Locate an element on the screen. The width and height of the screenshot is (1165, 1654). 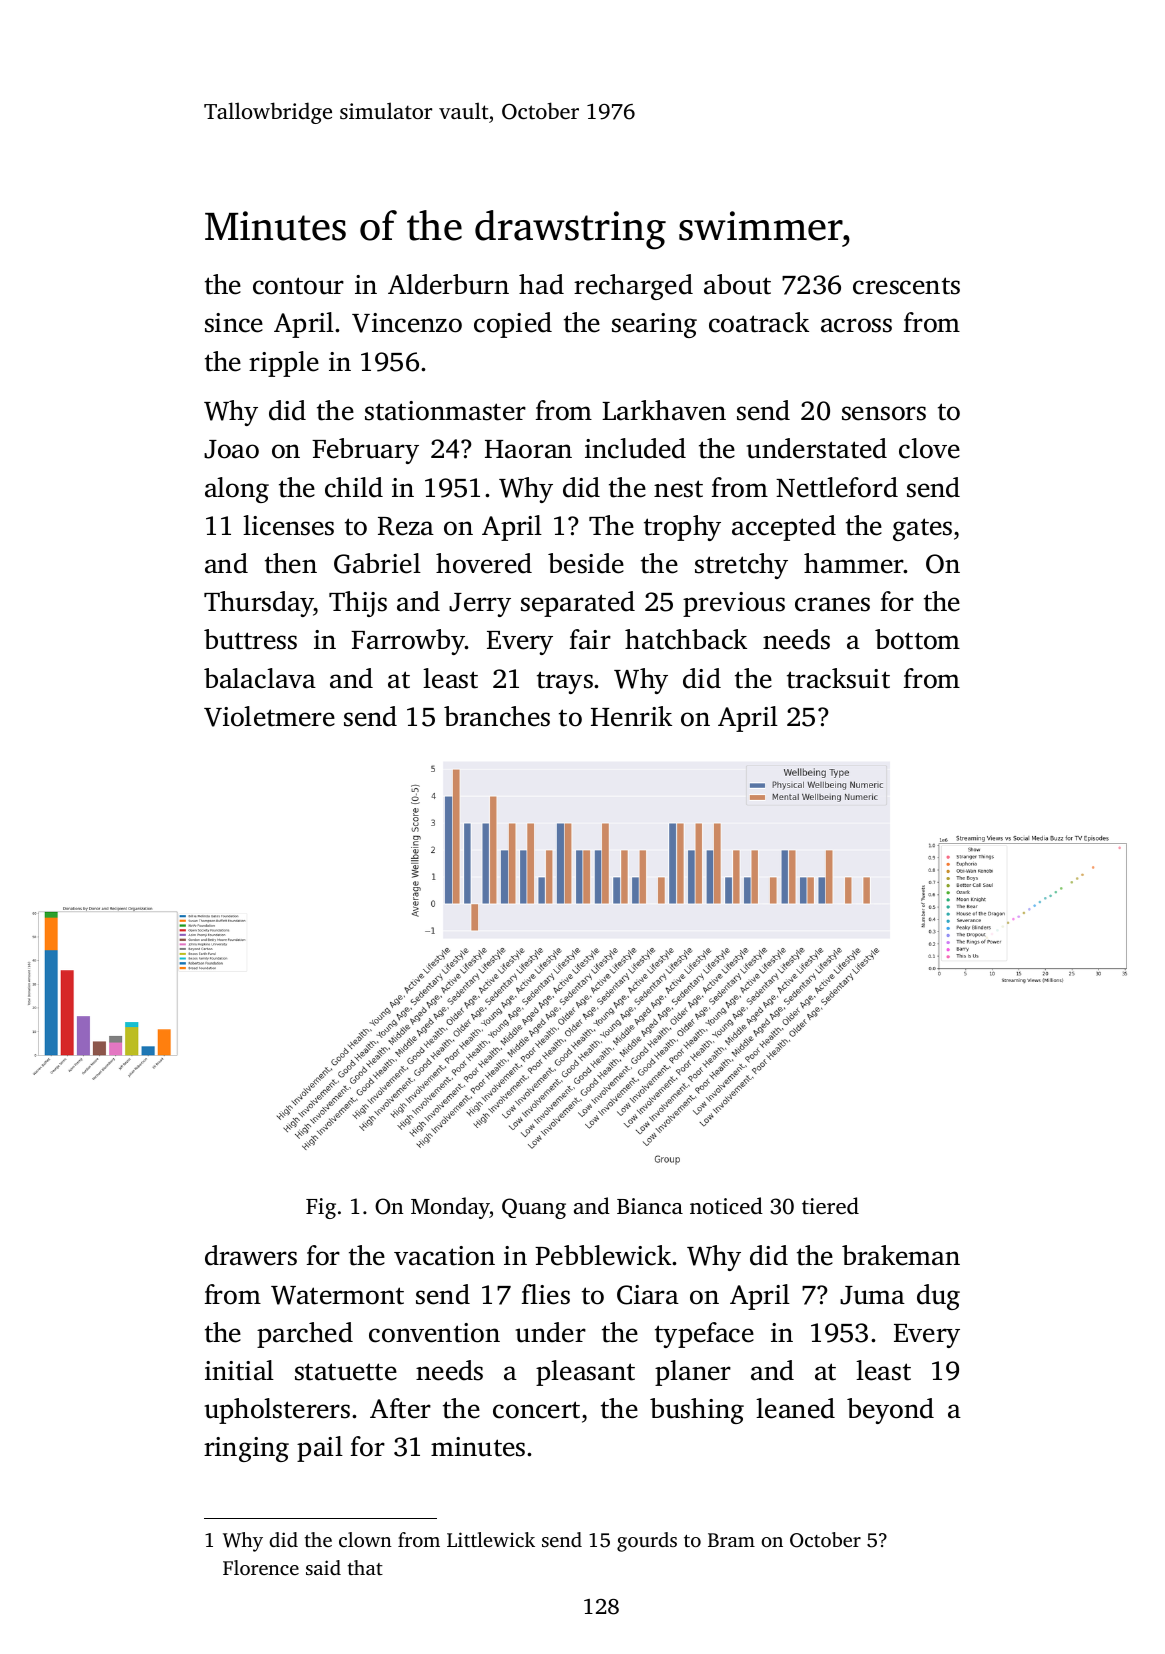
Farrowby is located at coordinates (408, 642).
